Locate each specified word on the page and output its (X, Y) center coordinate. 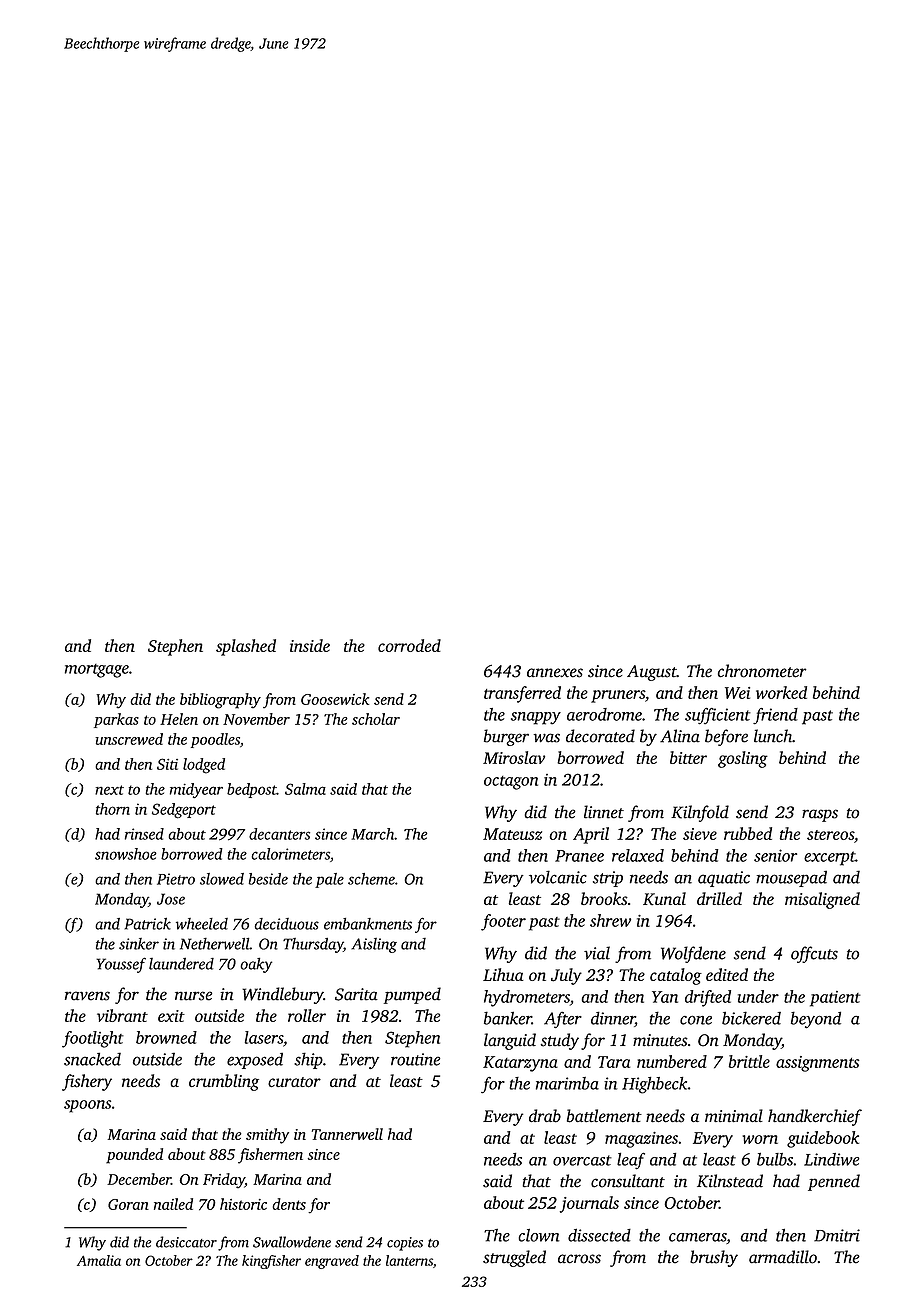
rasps (820, 815)
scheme (371, 879)
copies (405, 1244)
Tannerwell (347, 1134)
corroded (409, 645)
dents (289, 1204)
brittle (749, 1061)
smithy (267, 1136)
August (652, 673)
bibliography (220, 701)
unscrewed (129, 739)
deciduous (287, 924)
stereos (830, 835)
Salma (305, 789)
